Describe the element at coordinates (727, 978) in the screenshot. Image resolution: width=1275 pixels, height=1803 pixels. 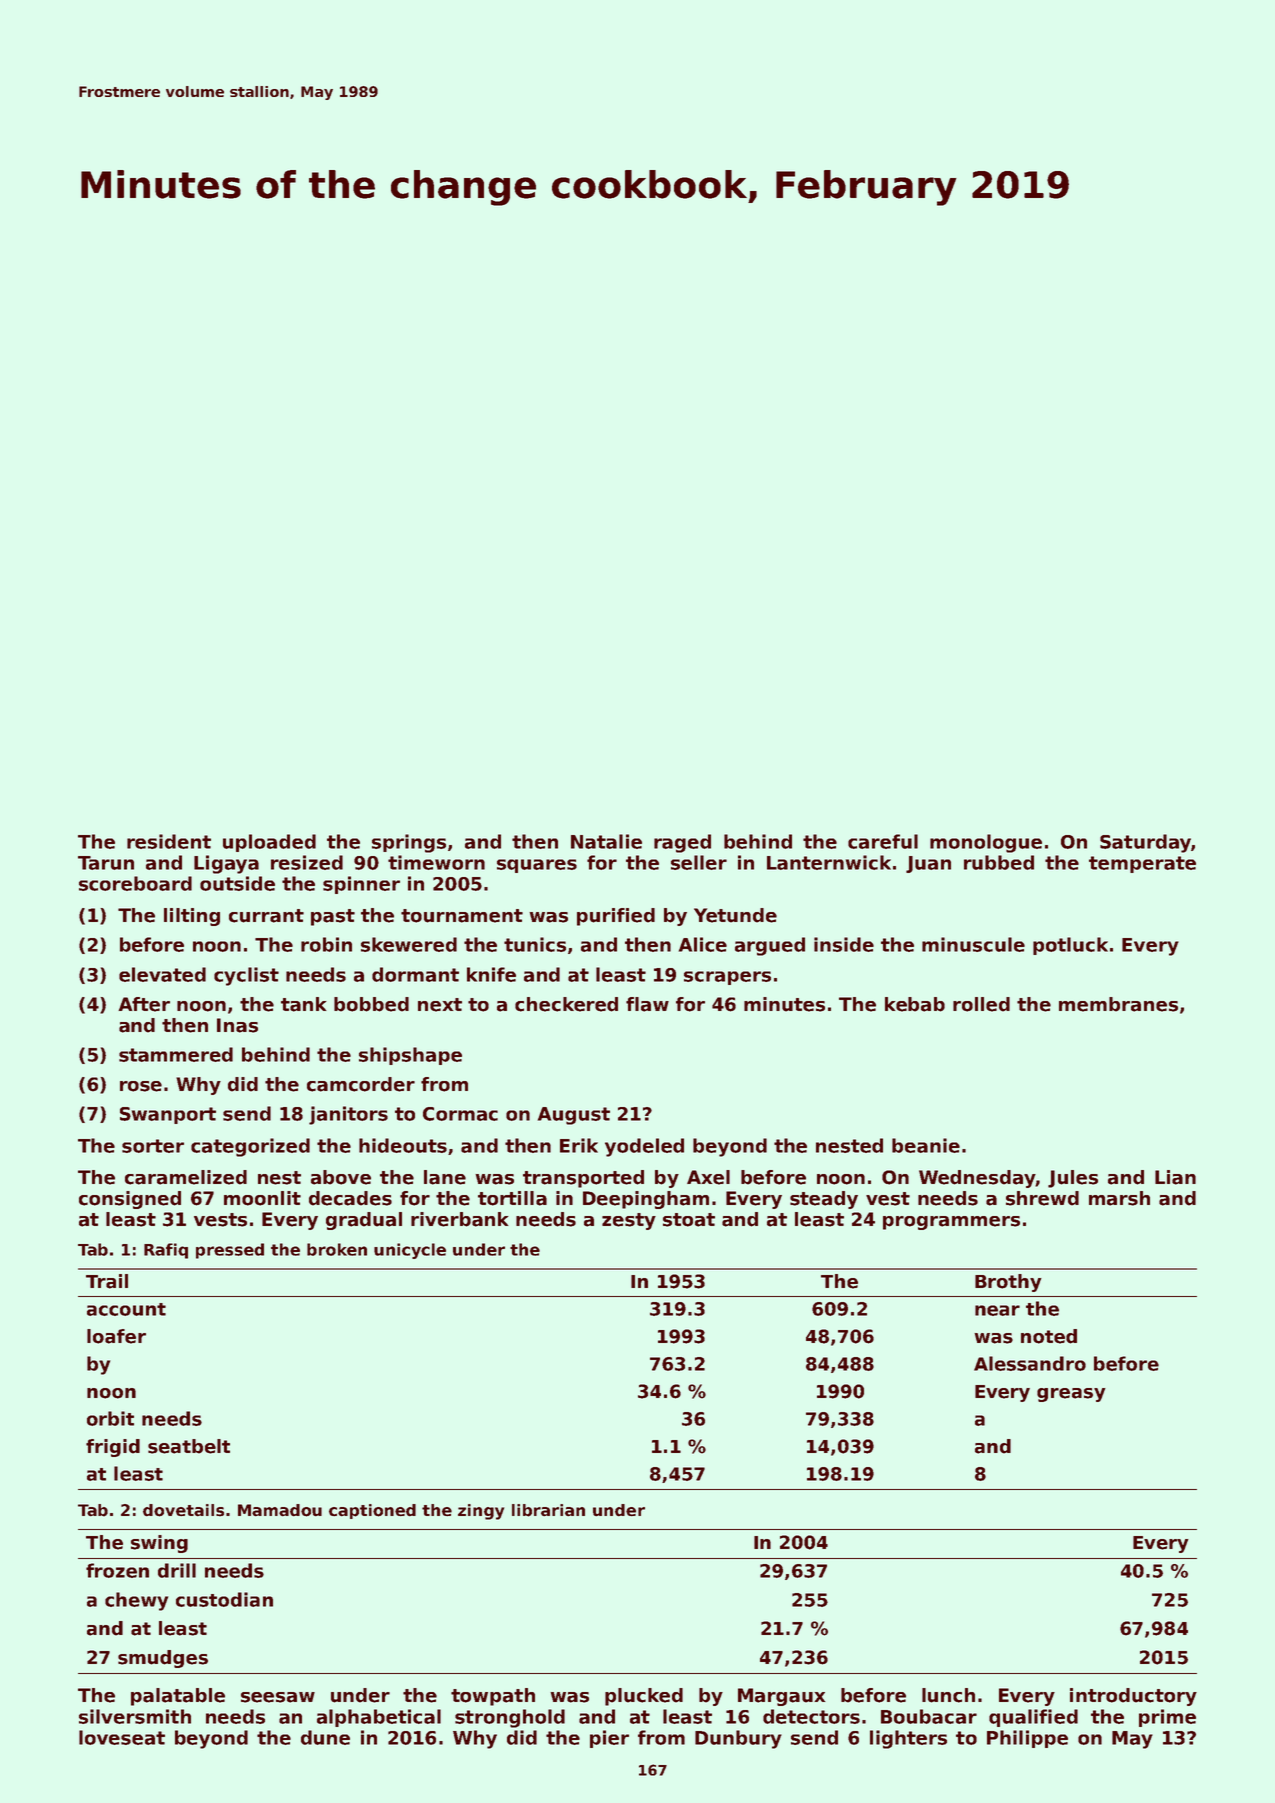
I see `scrapers` at that location.
